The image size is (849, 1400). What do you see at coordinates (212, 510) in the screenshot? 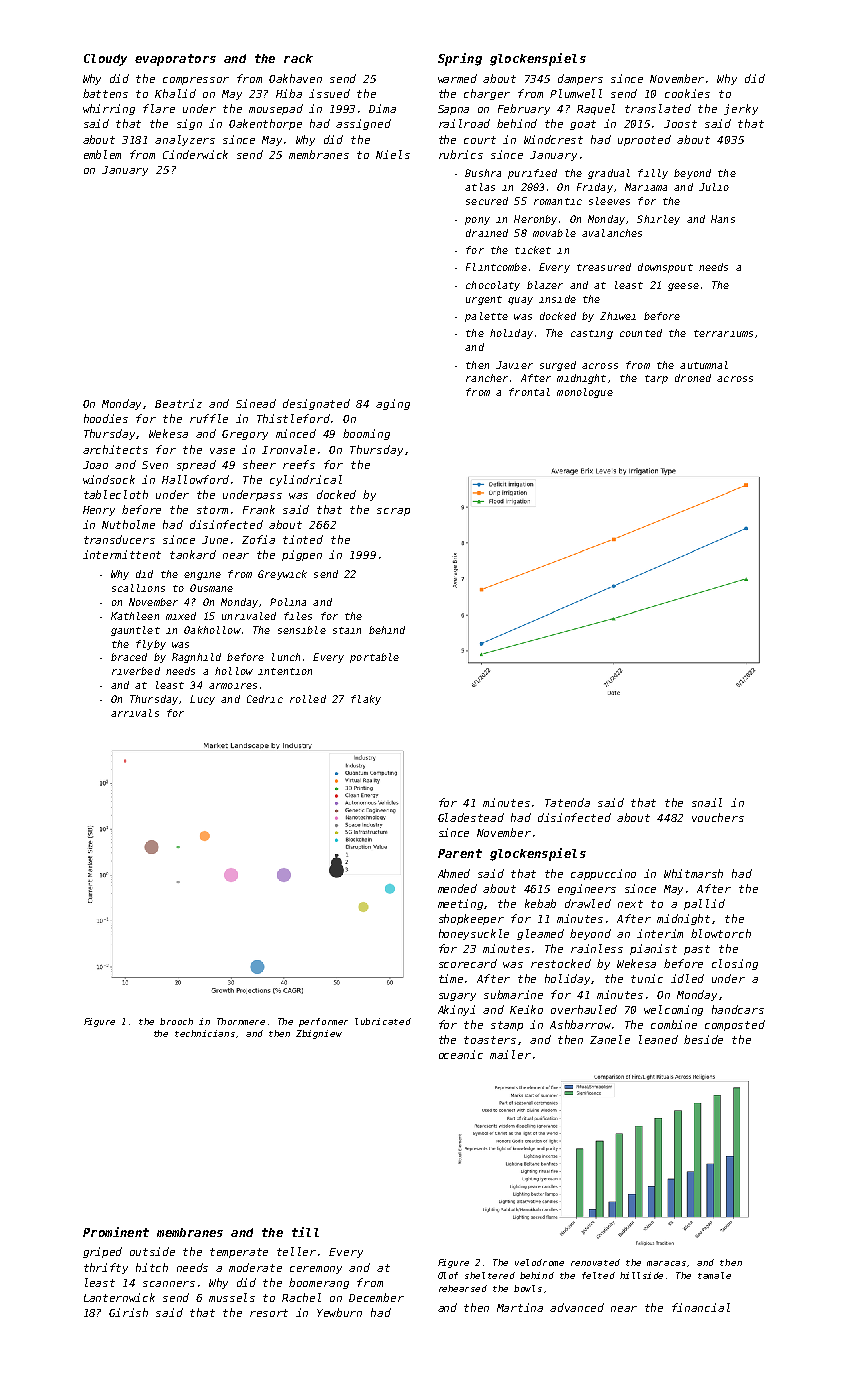
I see `storm` at bounding box center [212, 510].
